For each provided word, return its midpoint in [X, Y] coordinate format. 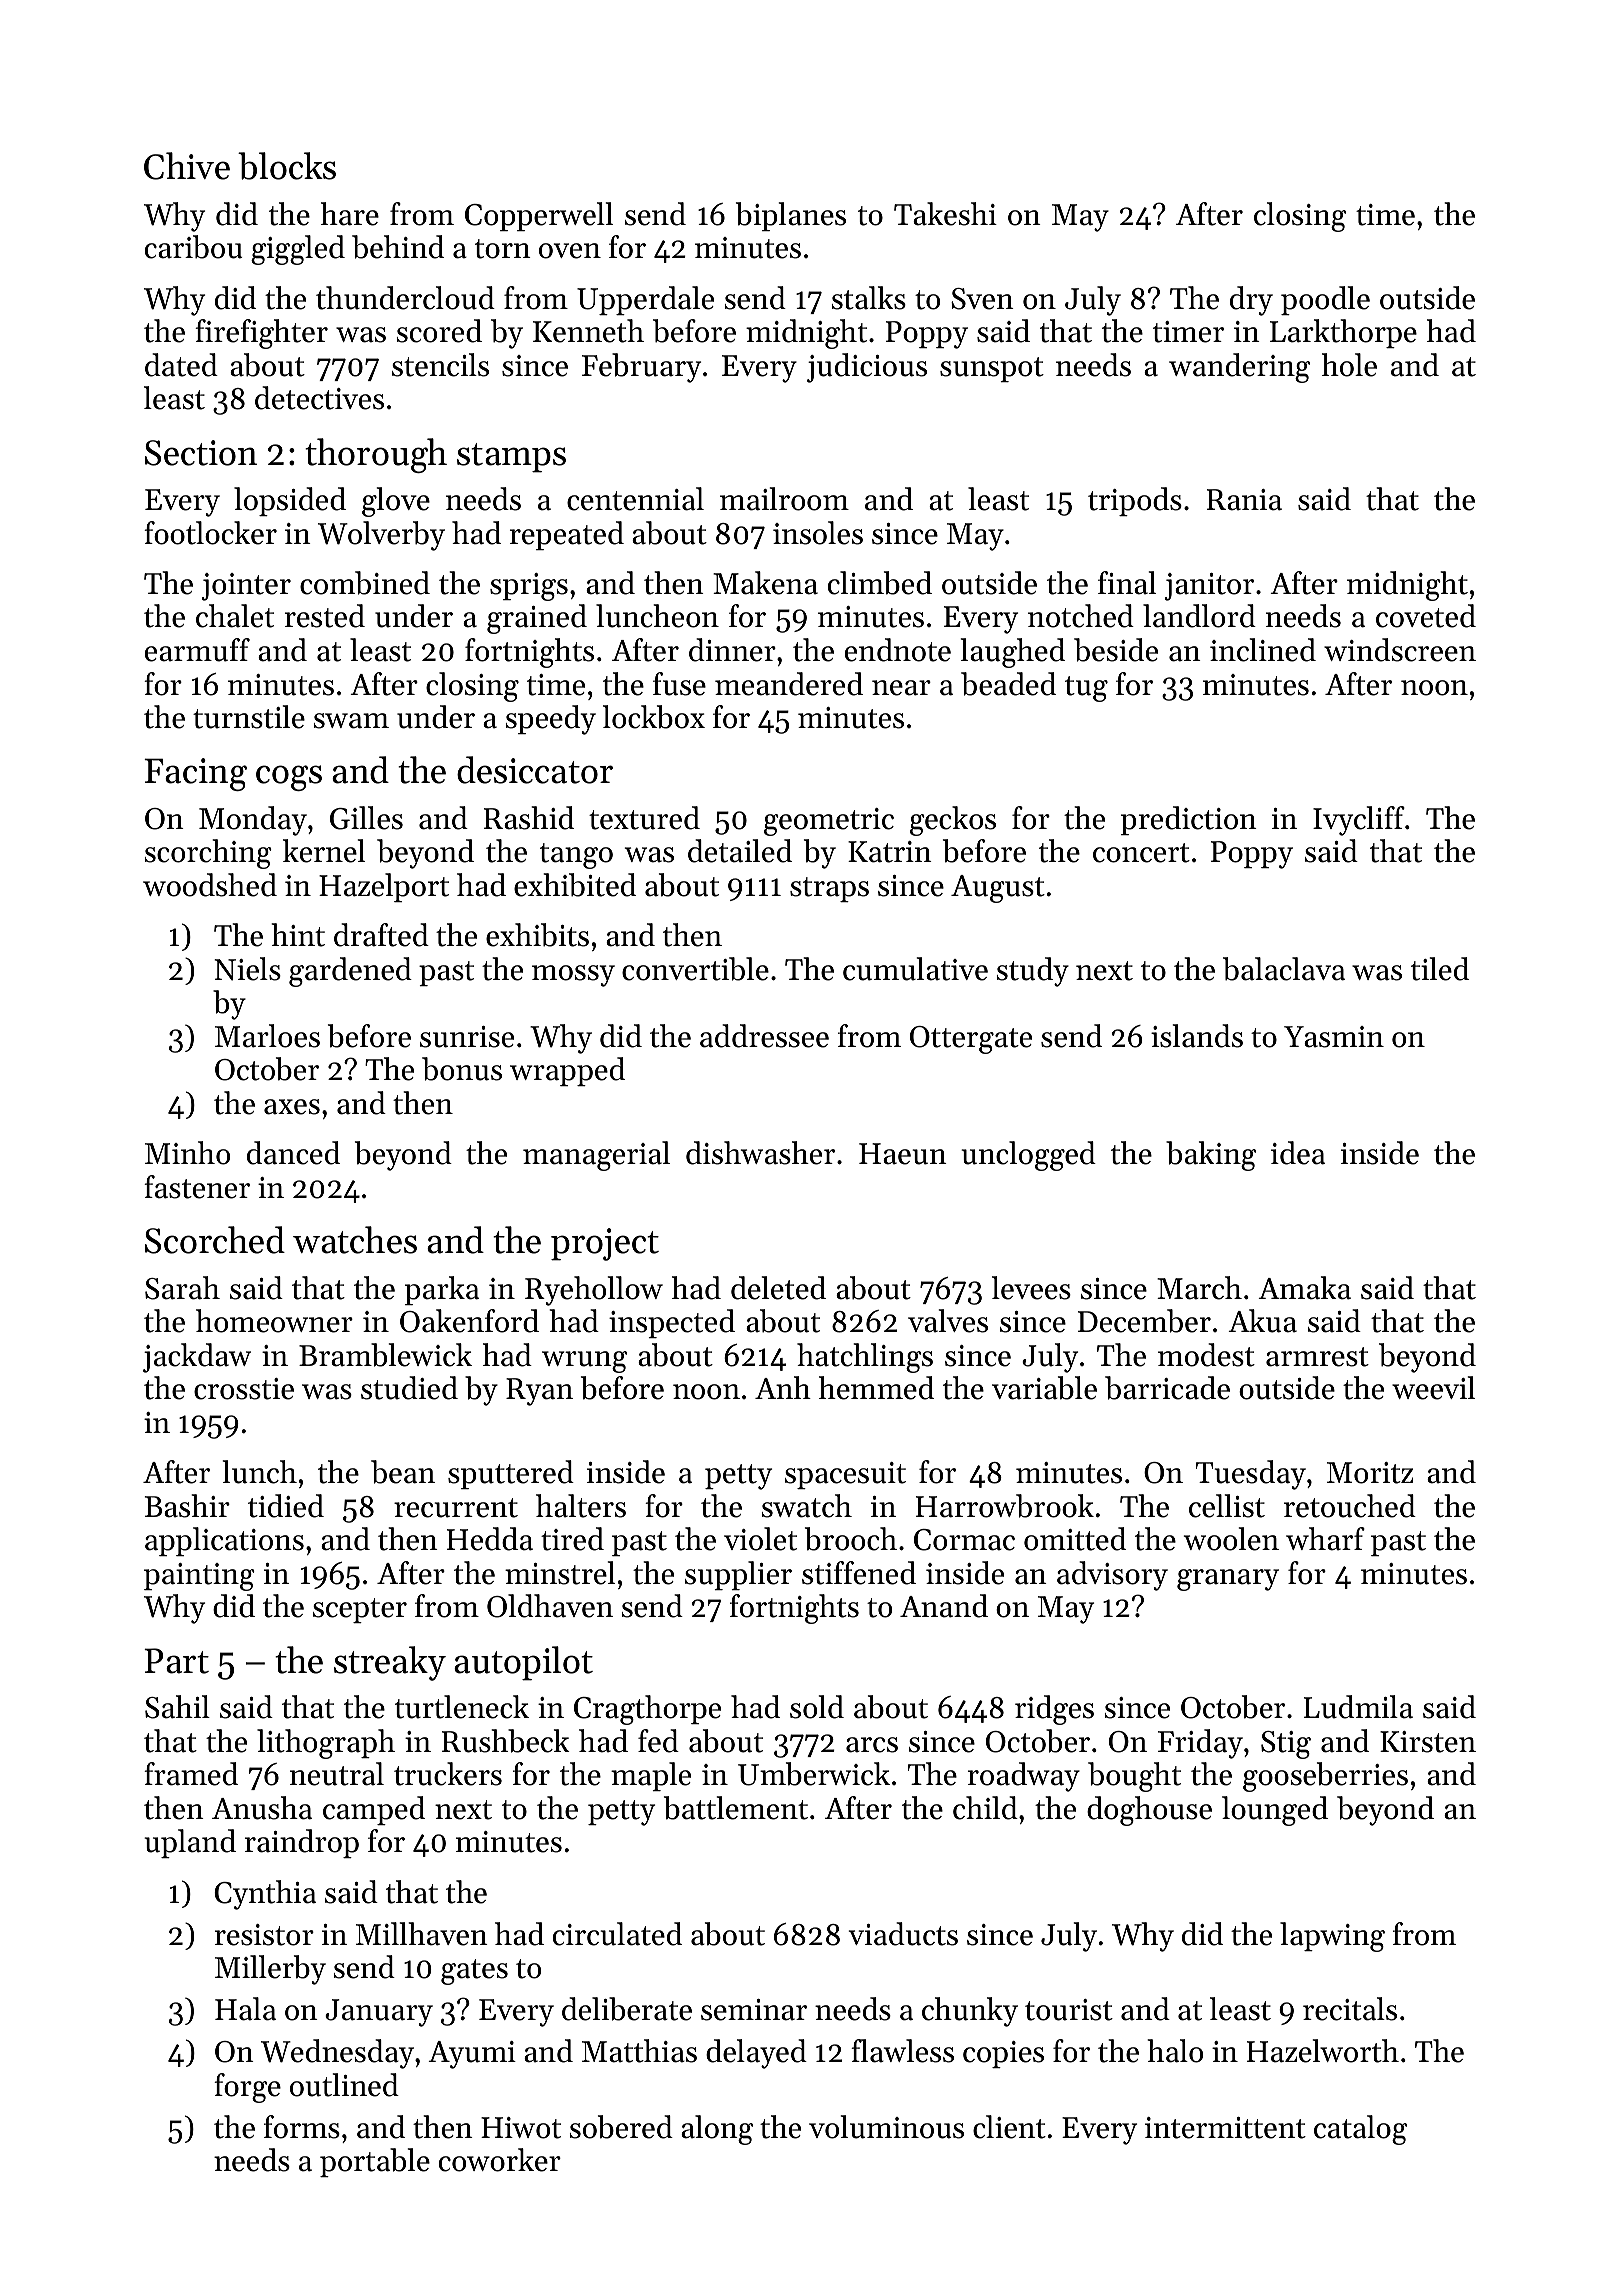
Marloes [267, 1036]
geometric [829, 822]
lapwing [1332, 1937]
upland [190, 1843]
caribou [194, 247]
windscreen [1400, 650]
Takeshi [945, 214]
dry [1251, 301]
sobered [621, 2127]
